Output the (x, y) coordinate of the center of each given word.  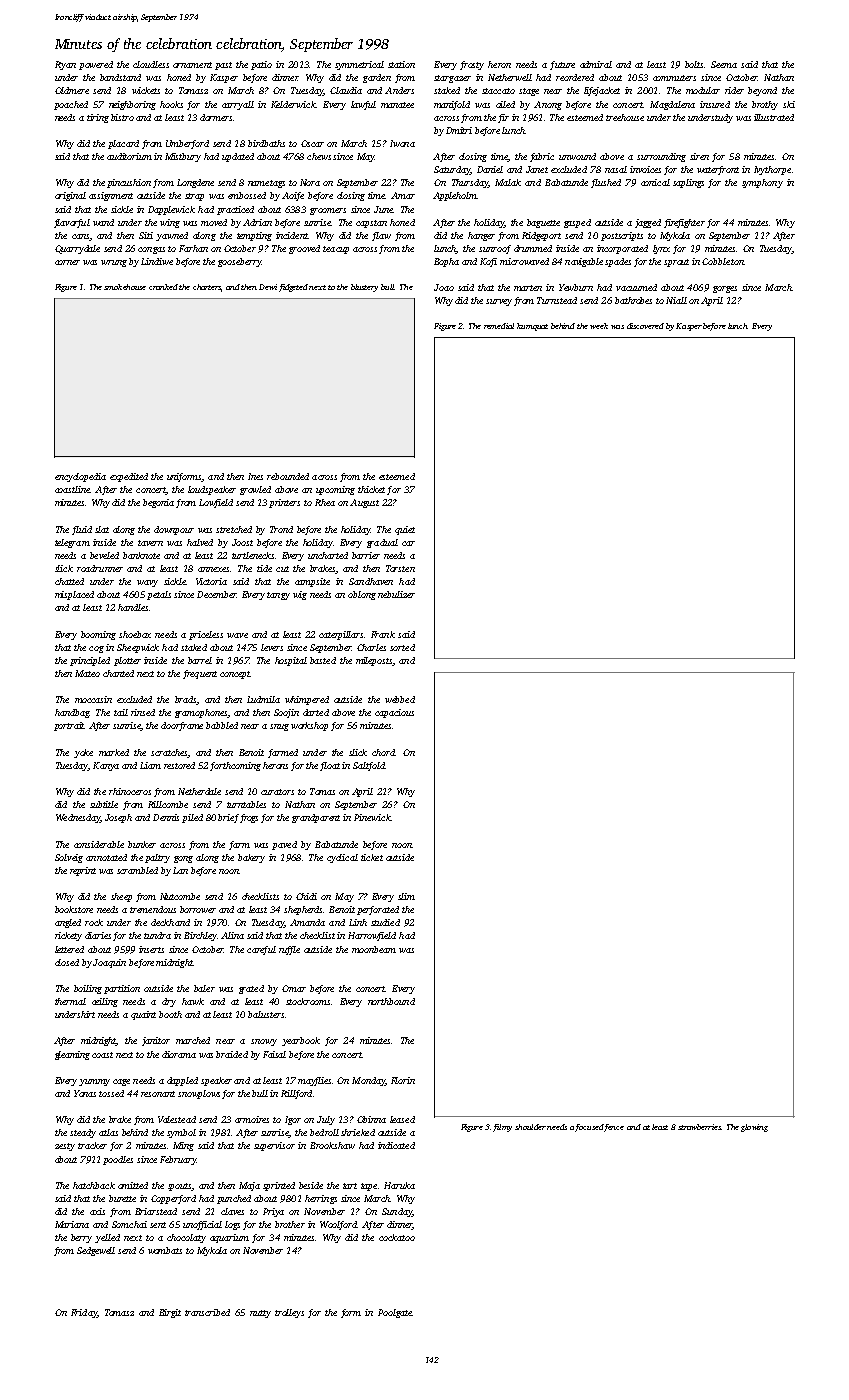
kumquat (532, 327)
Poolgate (395, 1313)
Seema (724, 64)
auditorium (129, 156)
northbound (391, 1001)
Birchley (200, 936)
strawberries (699, 1127)
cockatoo (397, 1237)
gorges (725, 289)
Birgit (170, 1313)
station (401, 64)
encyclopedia (80, 477)
